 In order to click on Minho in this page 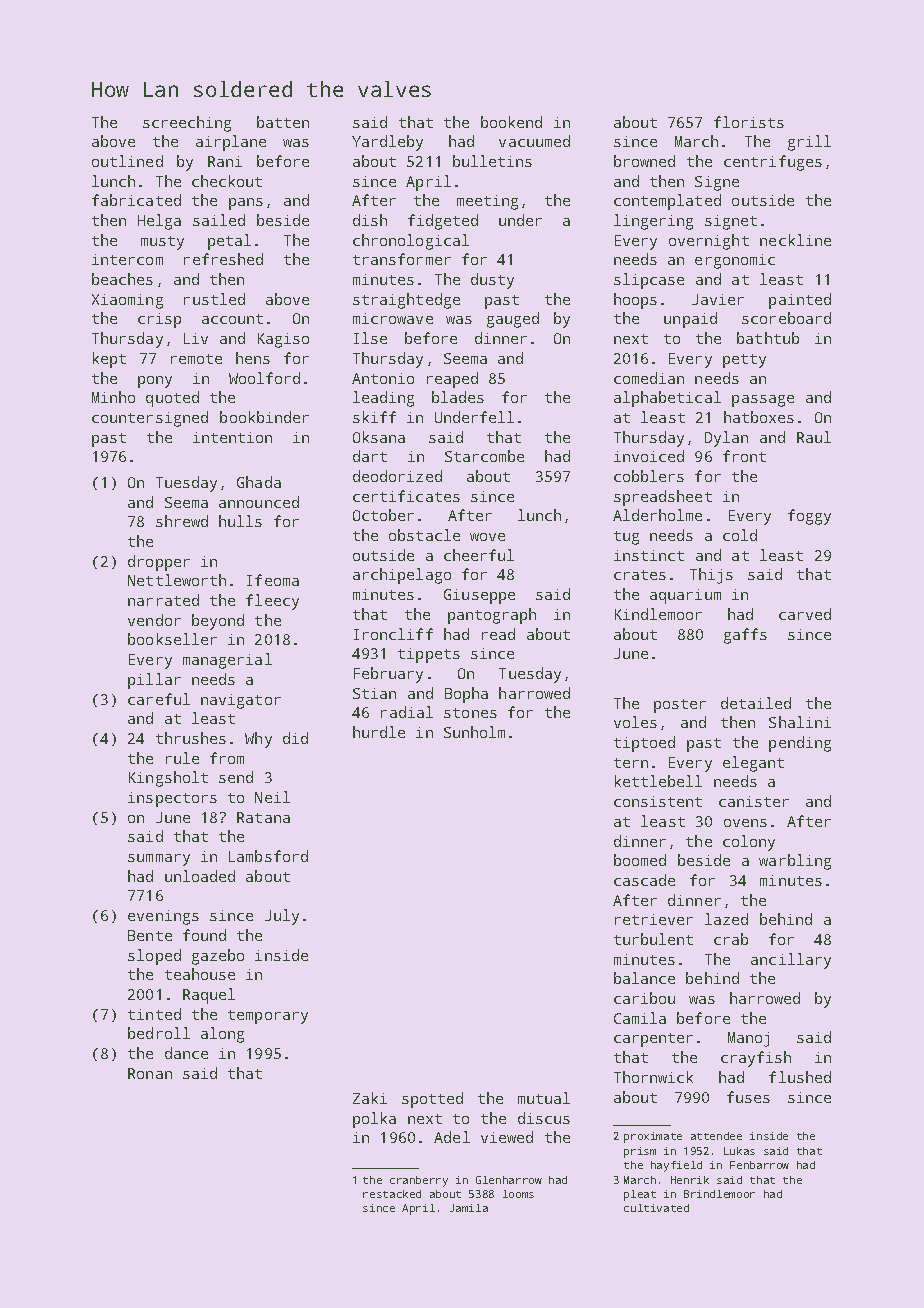, I will do `click(113, 397)`.
